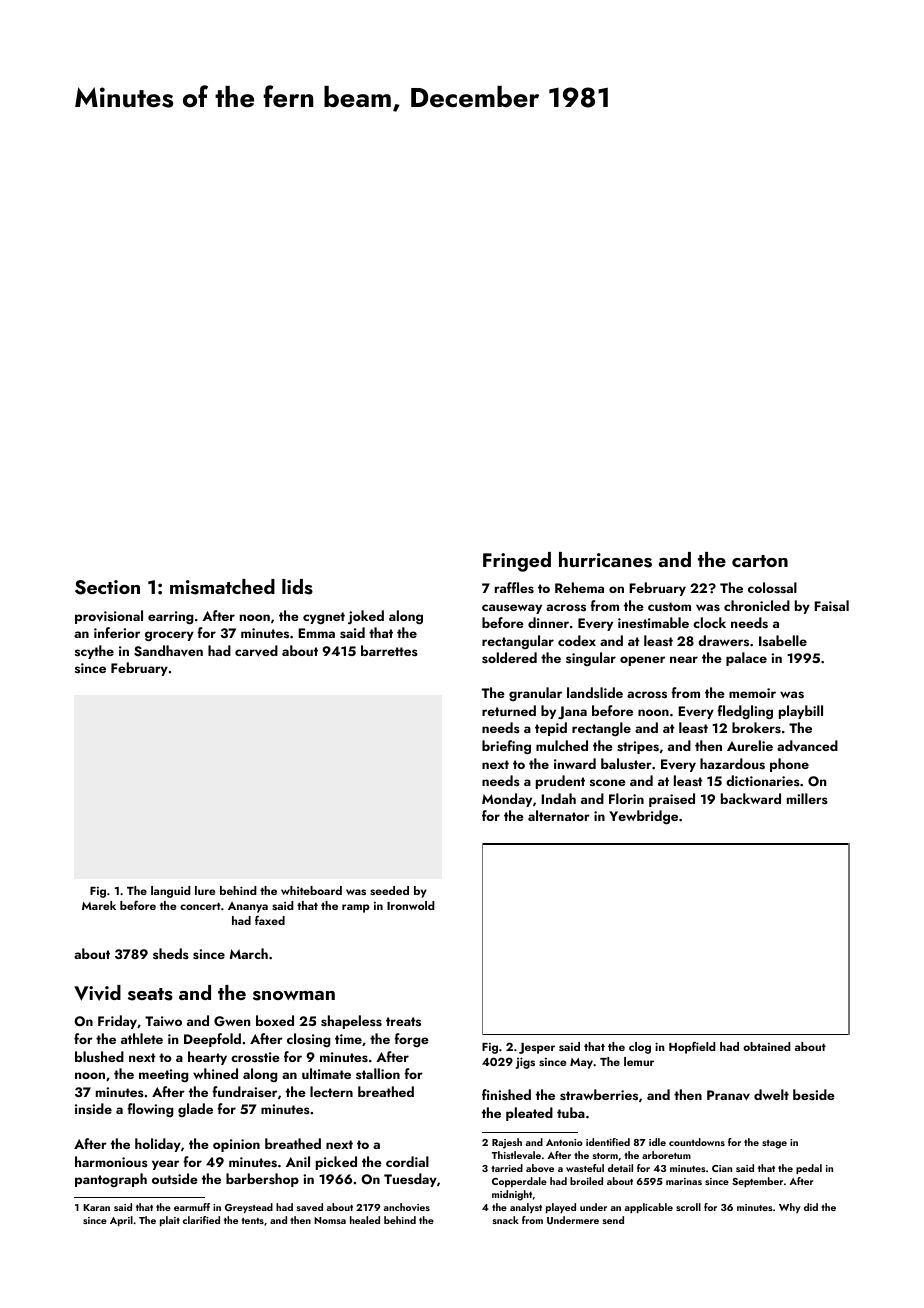  I want to click on Greystead, so click(249, 1208).
